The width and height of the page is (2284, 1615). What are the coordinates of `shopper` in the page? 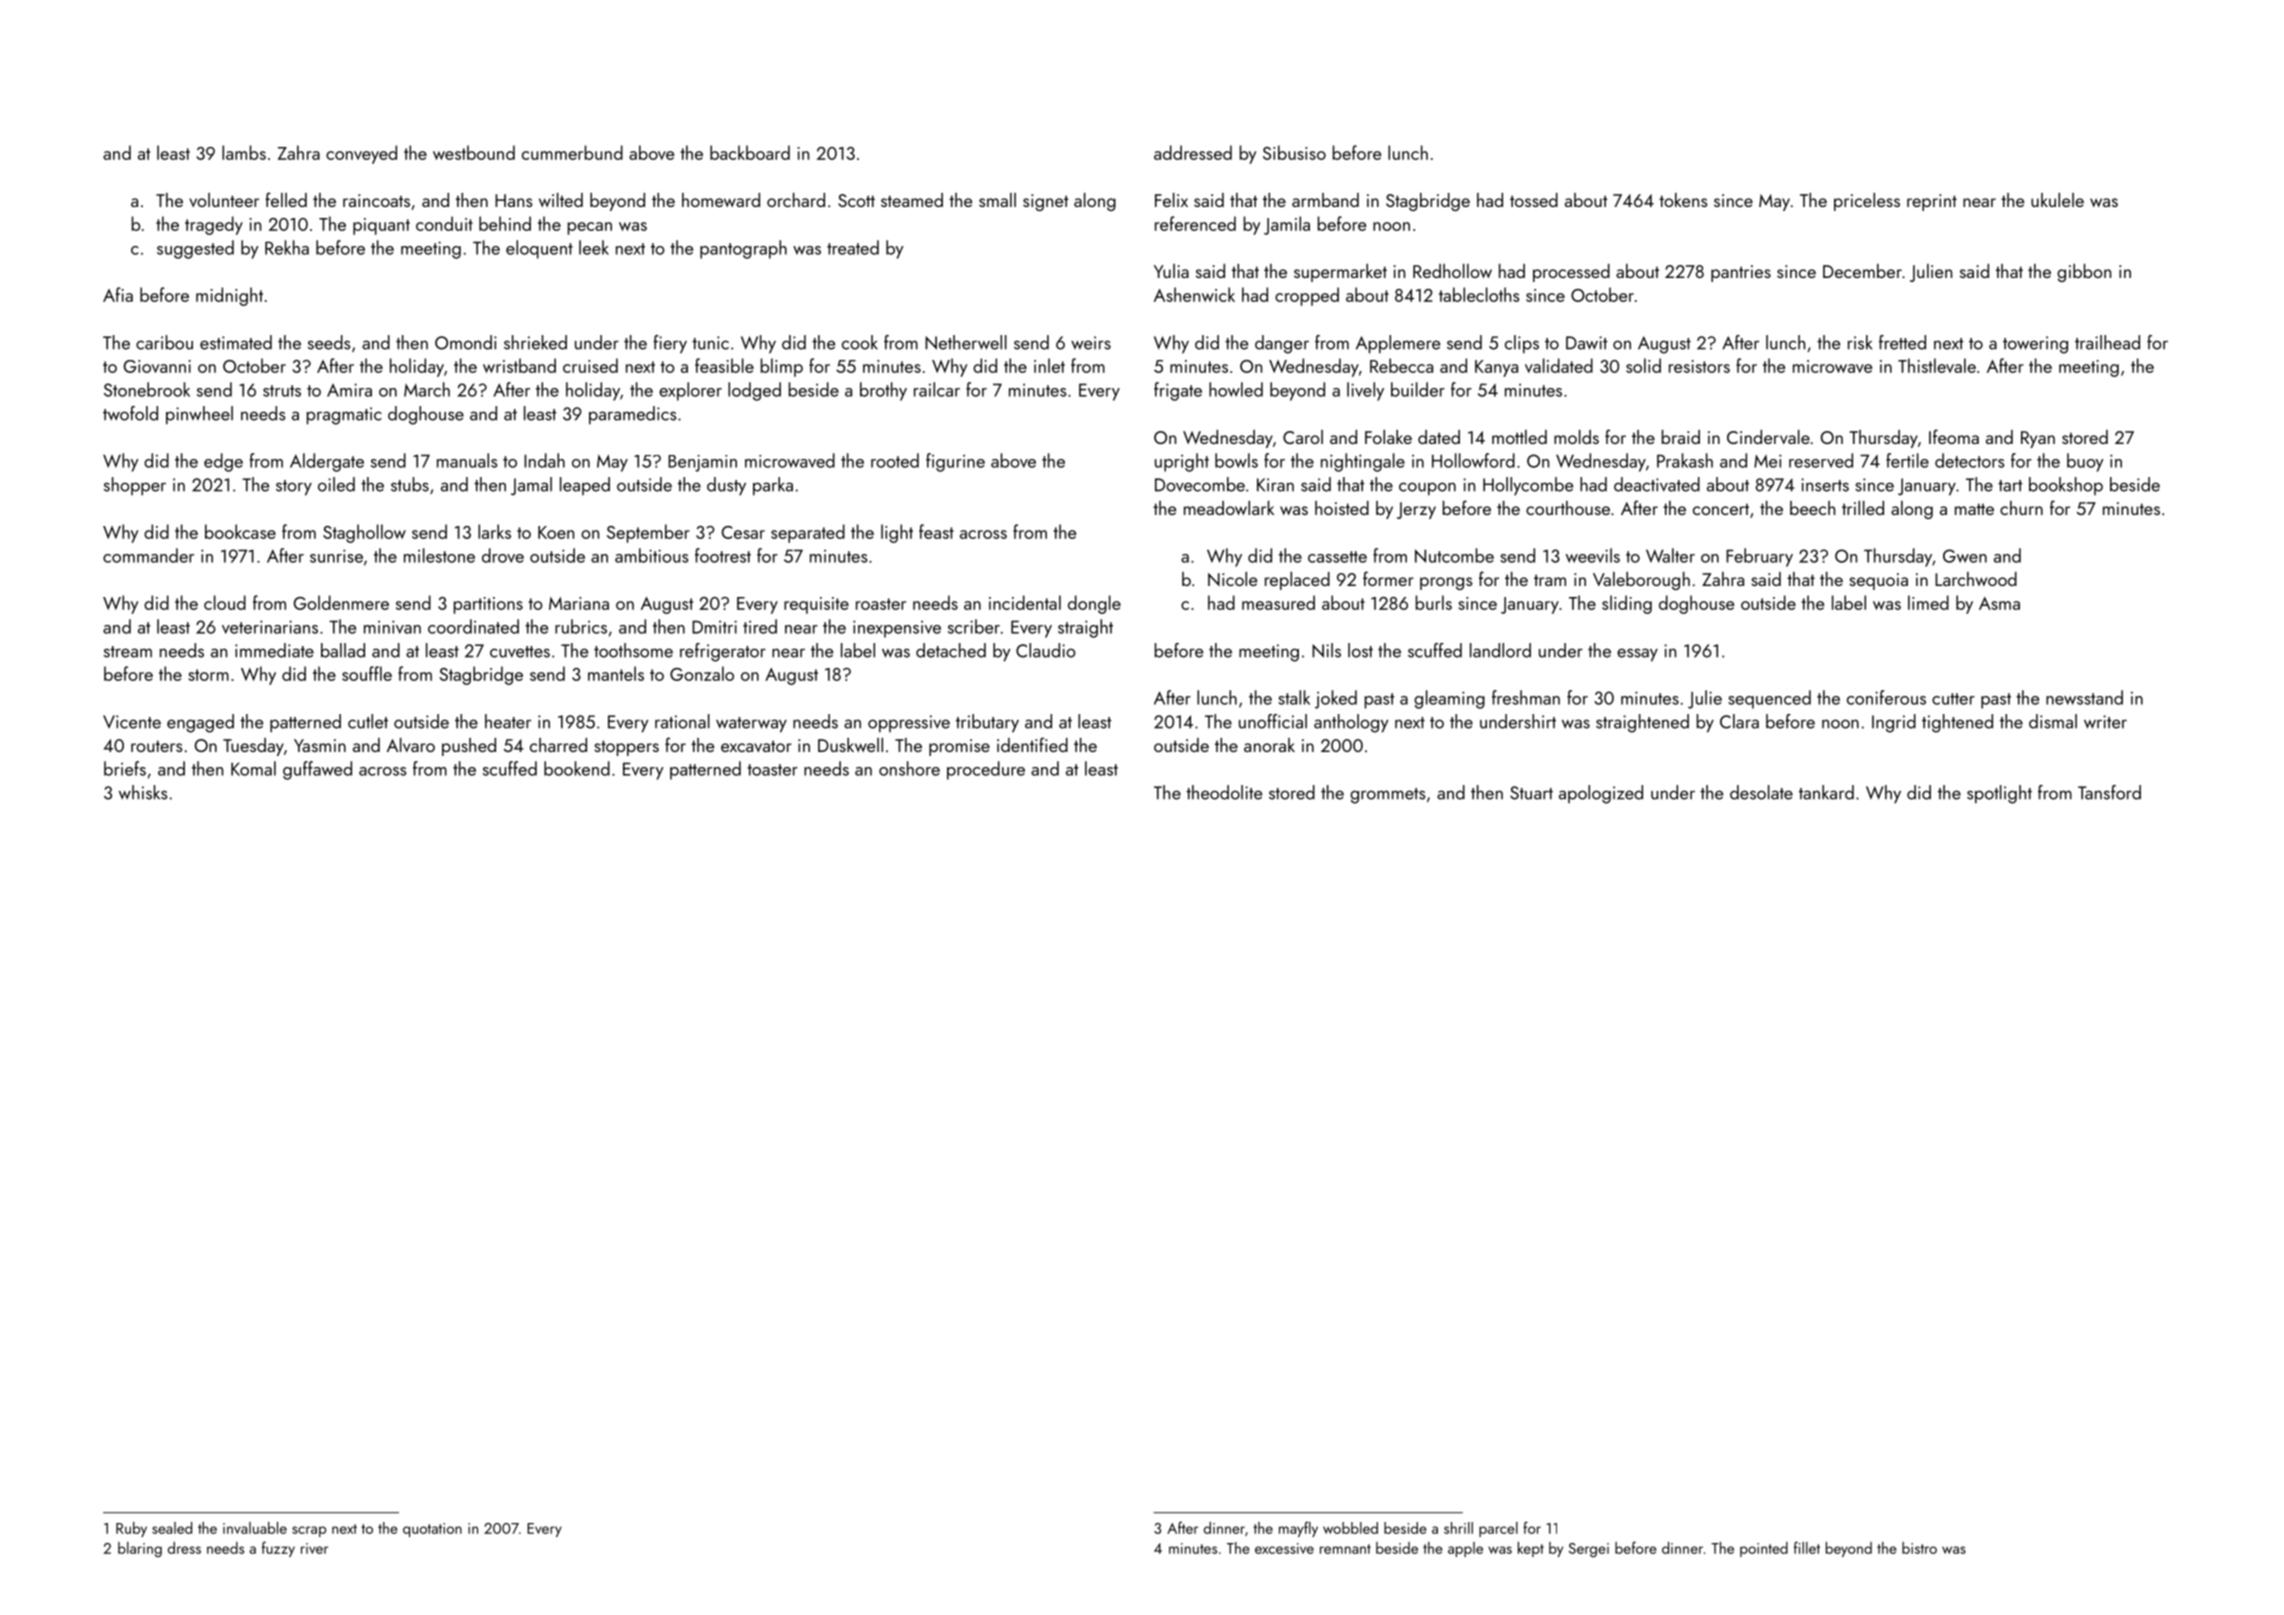 It's located at (135, 486).
